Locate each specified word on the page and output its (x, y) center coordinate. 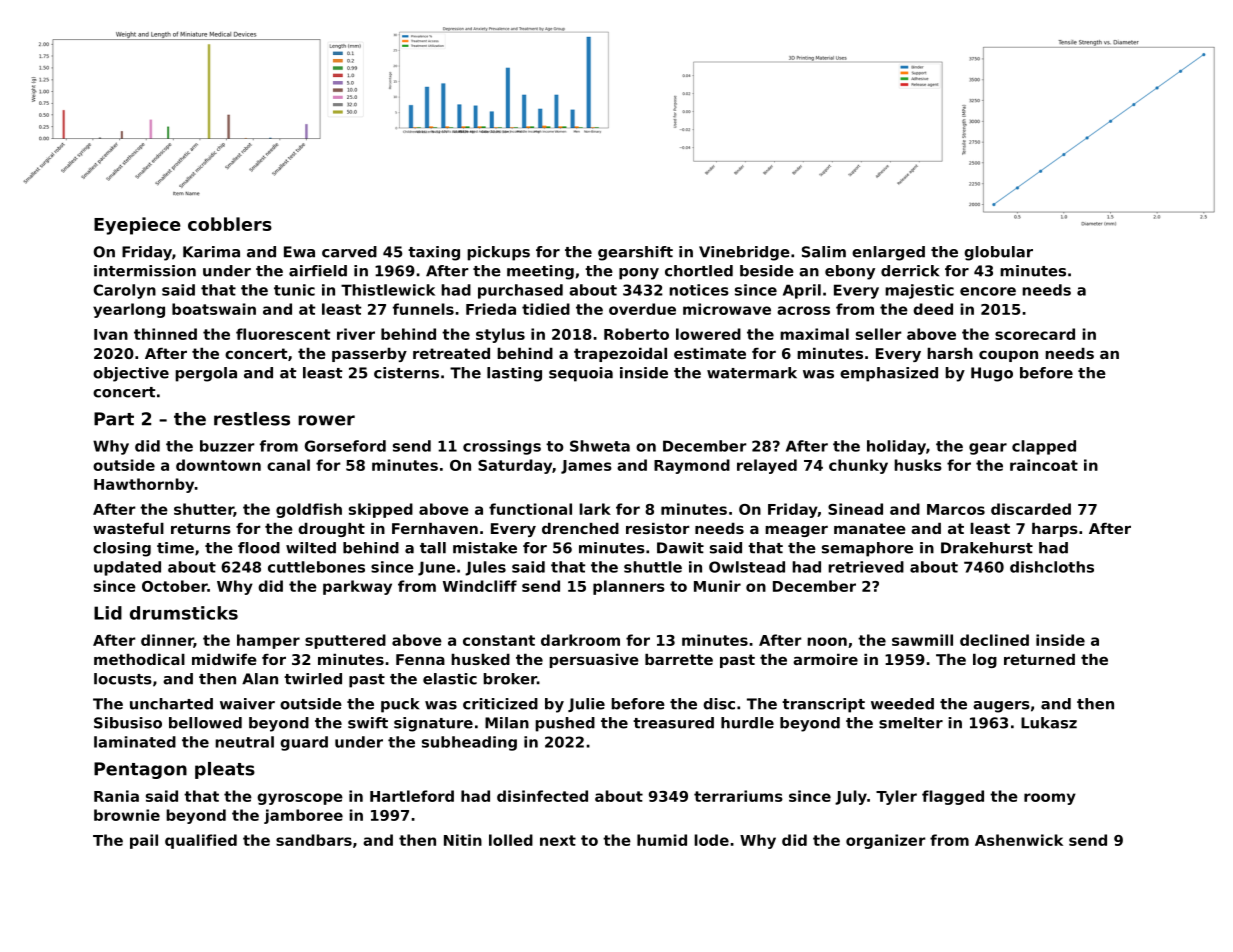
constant (499, 640)
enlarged (888, 253)
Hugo (992, 374)
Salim (824, 252)
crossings (502, 447)
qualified (201, 841)
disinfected (542, 796)
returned (1039, 659)
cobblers (230, 224)
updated (127, 568)
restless (252, 419)
